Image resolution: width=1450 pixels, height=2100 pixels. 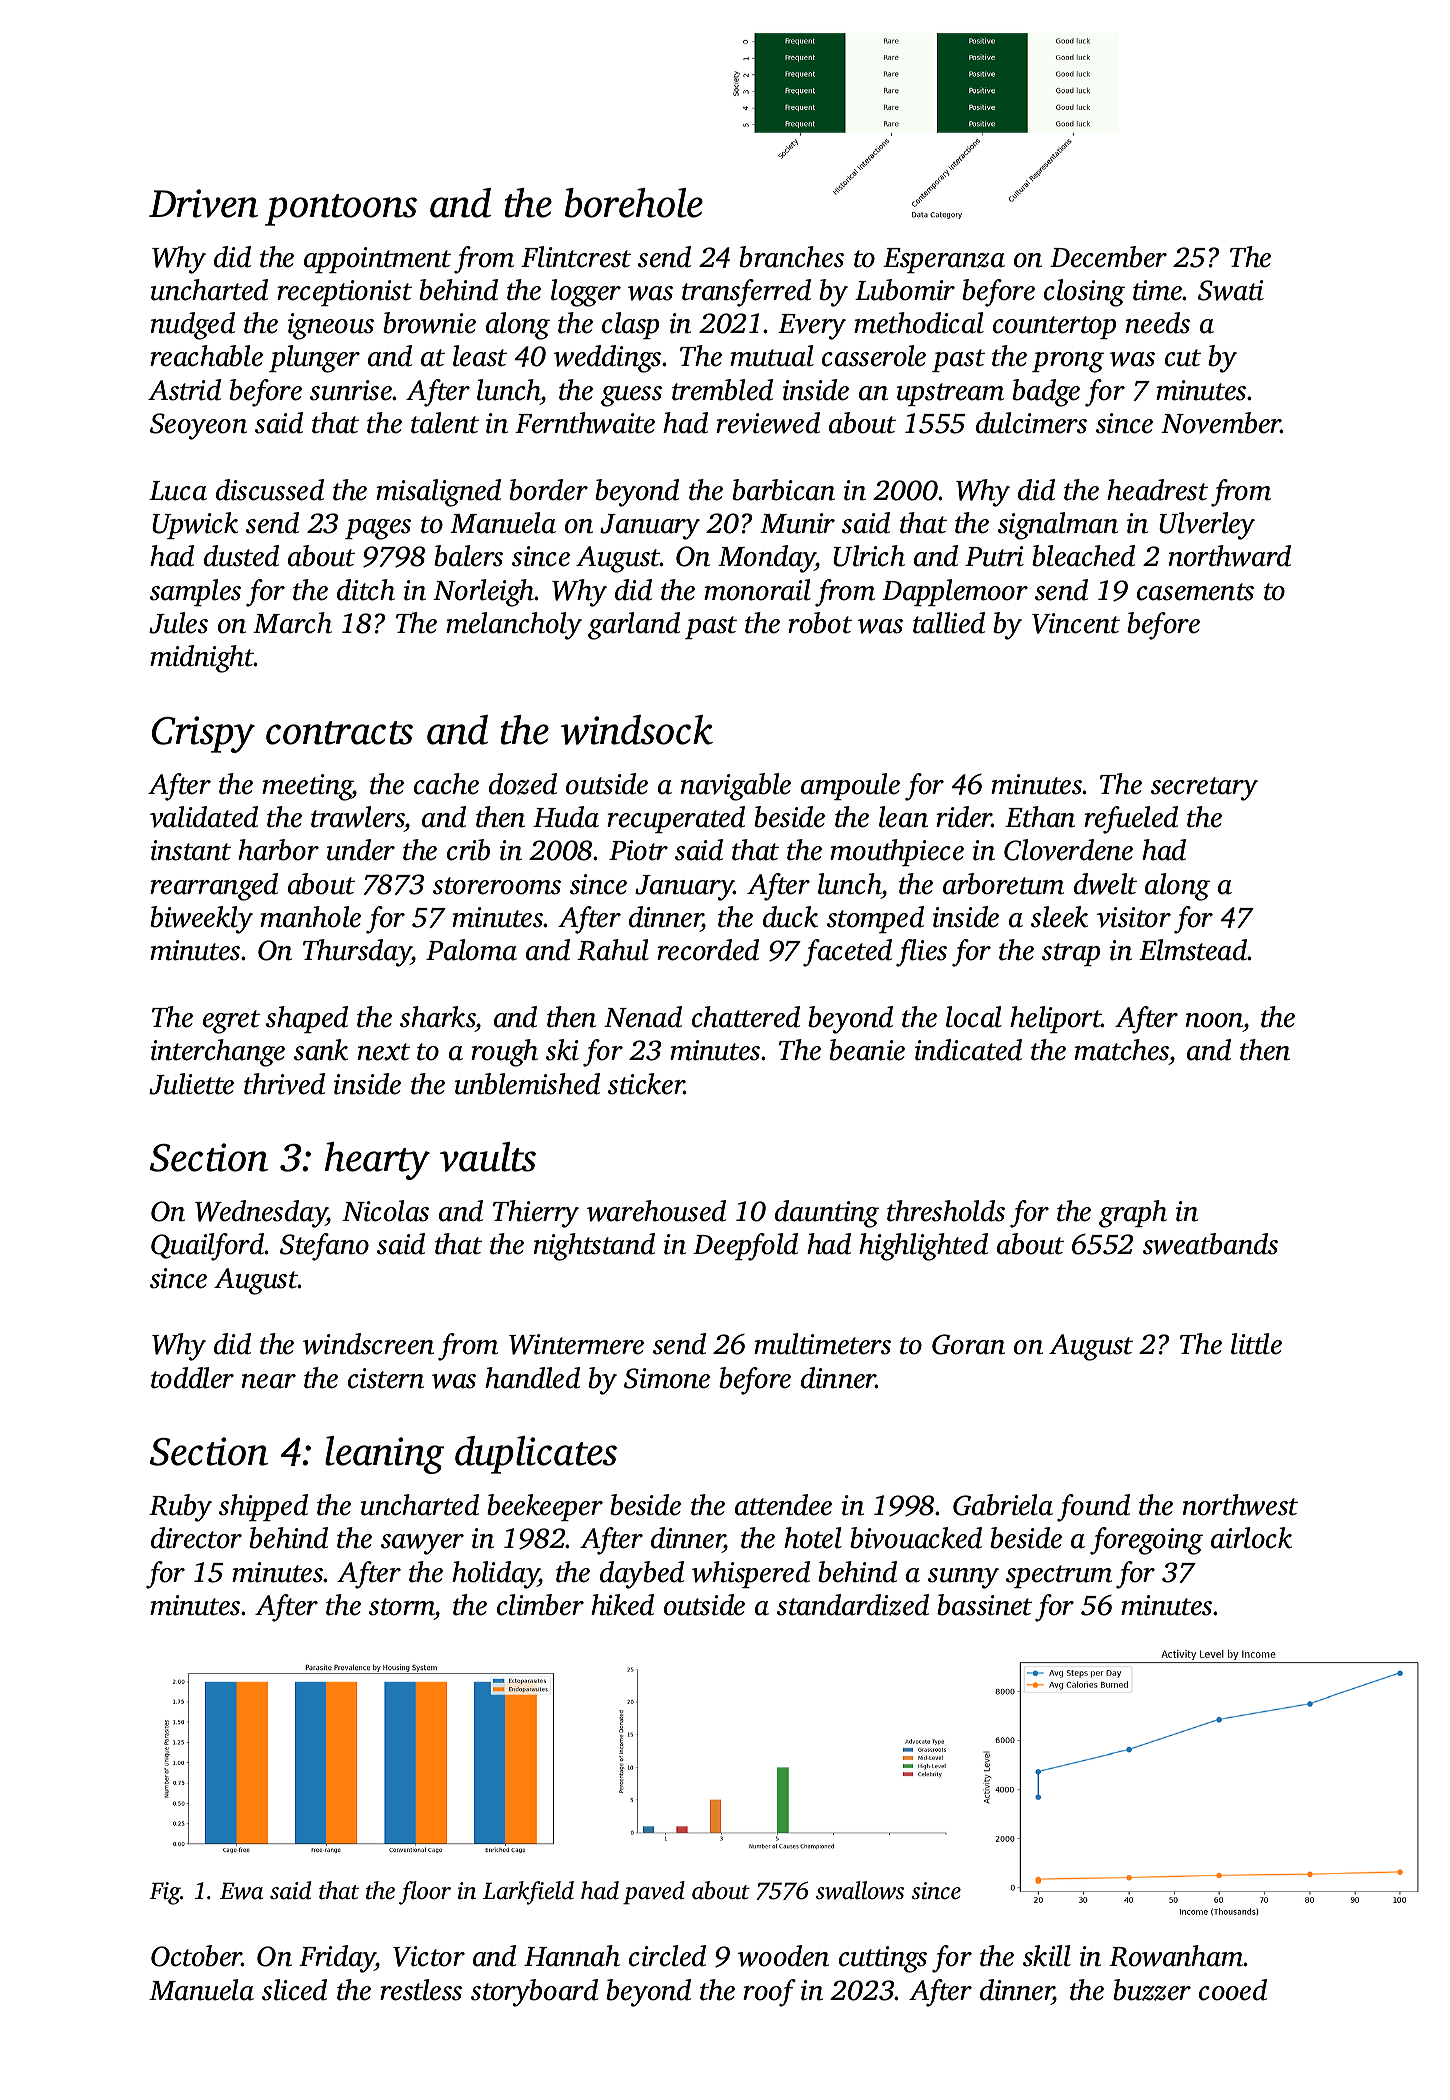 I want to click on egret, so click(x=231, y=1022).
